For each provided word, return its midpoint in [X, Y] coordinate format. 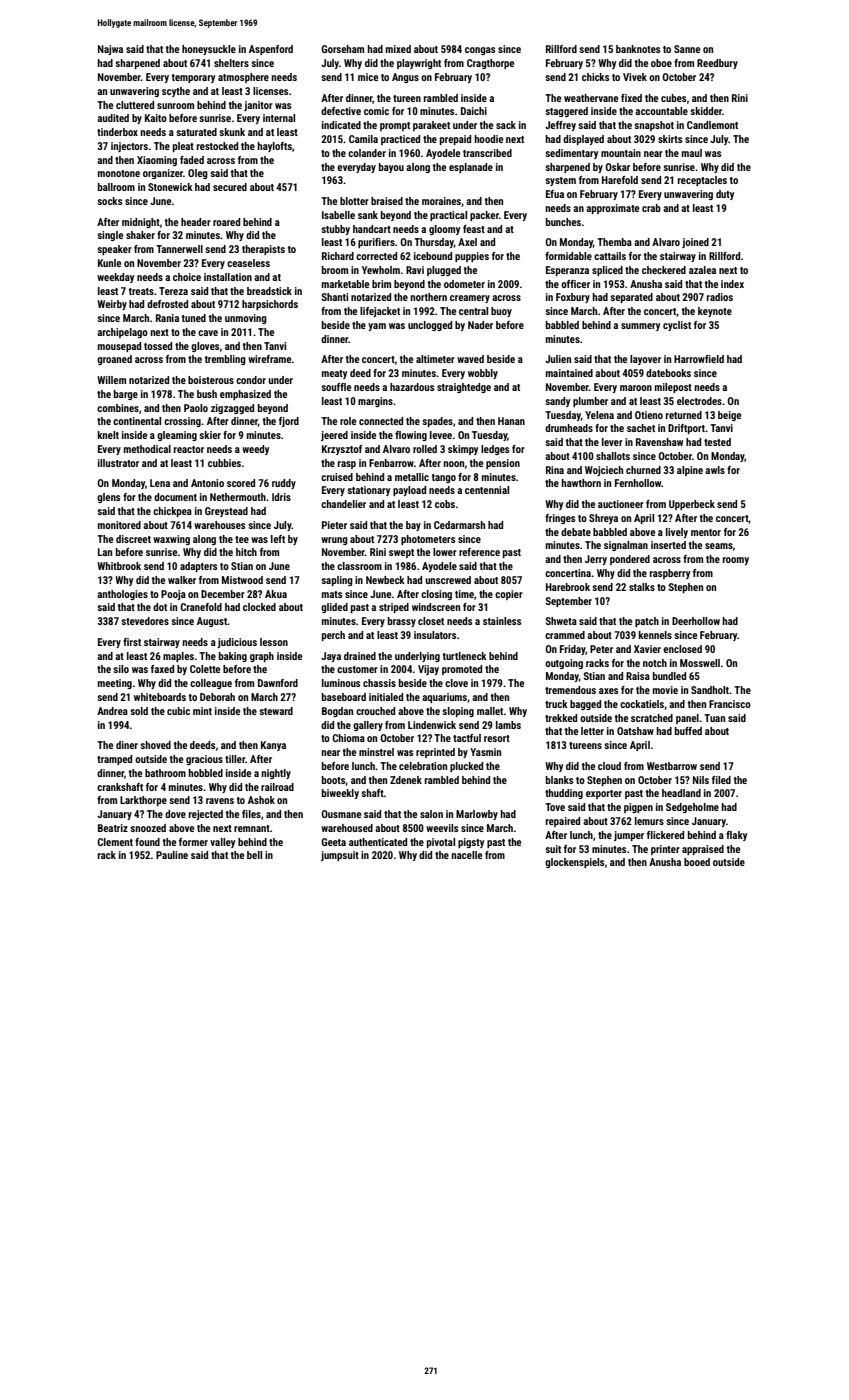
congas [480, 51]
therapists [263, 250]
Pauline [172, 855]
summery [640, 327]
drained [360, 656]
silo [121, 669]
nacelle [466, 855]
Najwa [110, 50]
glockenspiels [574, 863]
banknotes [638, 49]
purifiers [376, 243]
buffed [688, 731]
